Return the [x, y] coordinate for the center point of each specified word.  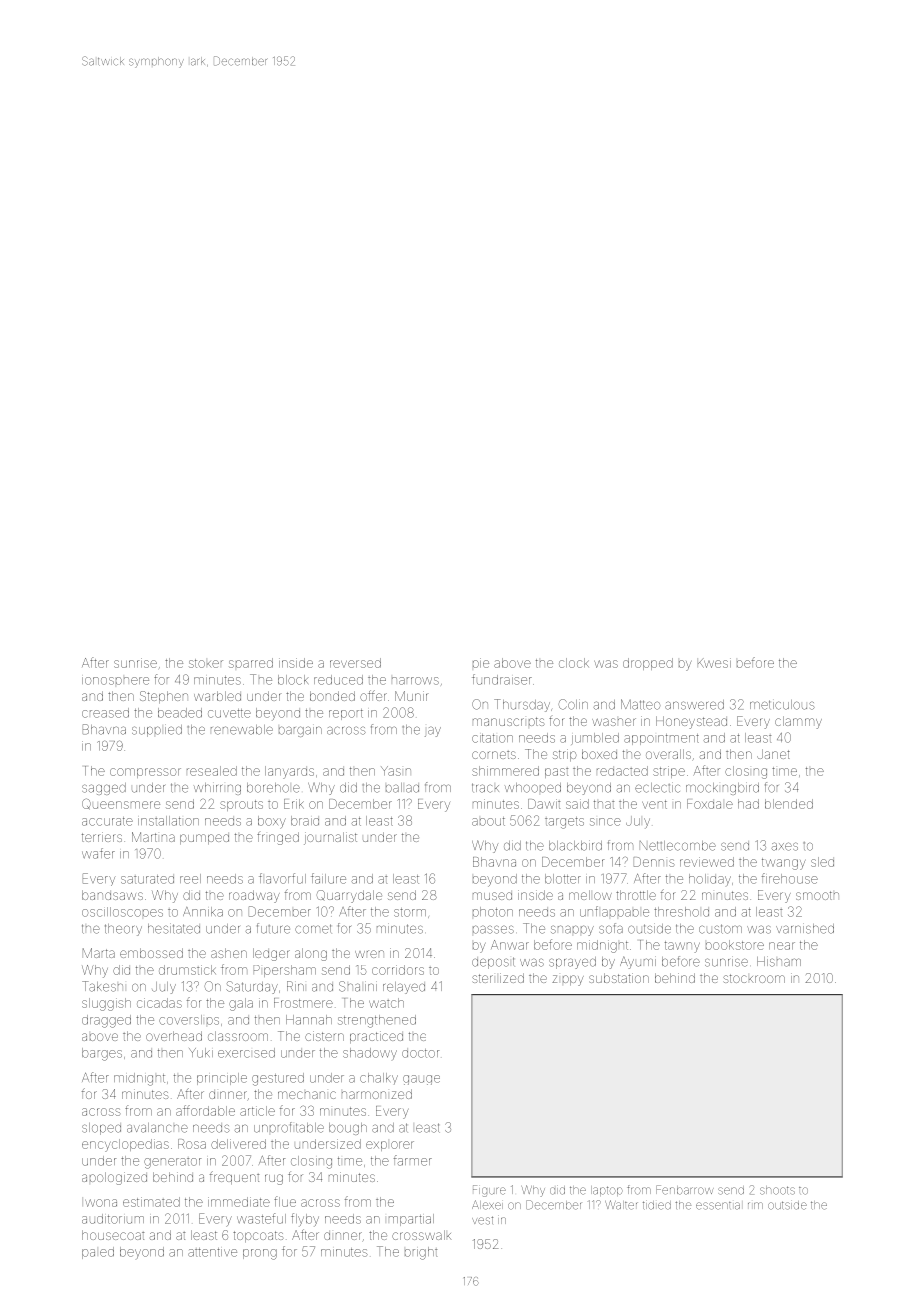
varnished [805, 928]
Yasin [396, 771]
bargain [300, 731]
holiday [710, 879]
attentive [212, 1252]
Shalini [358, 986]
